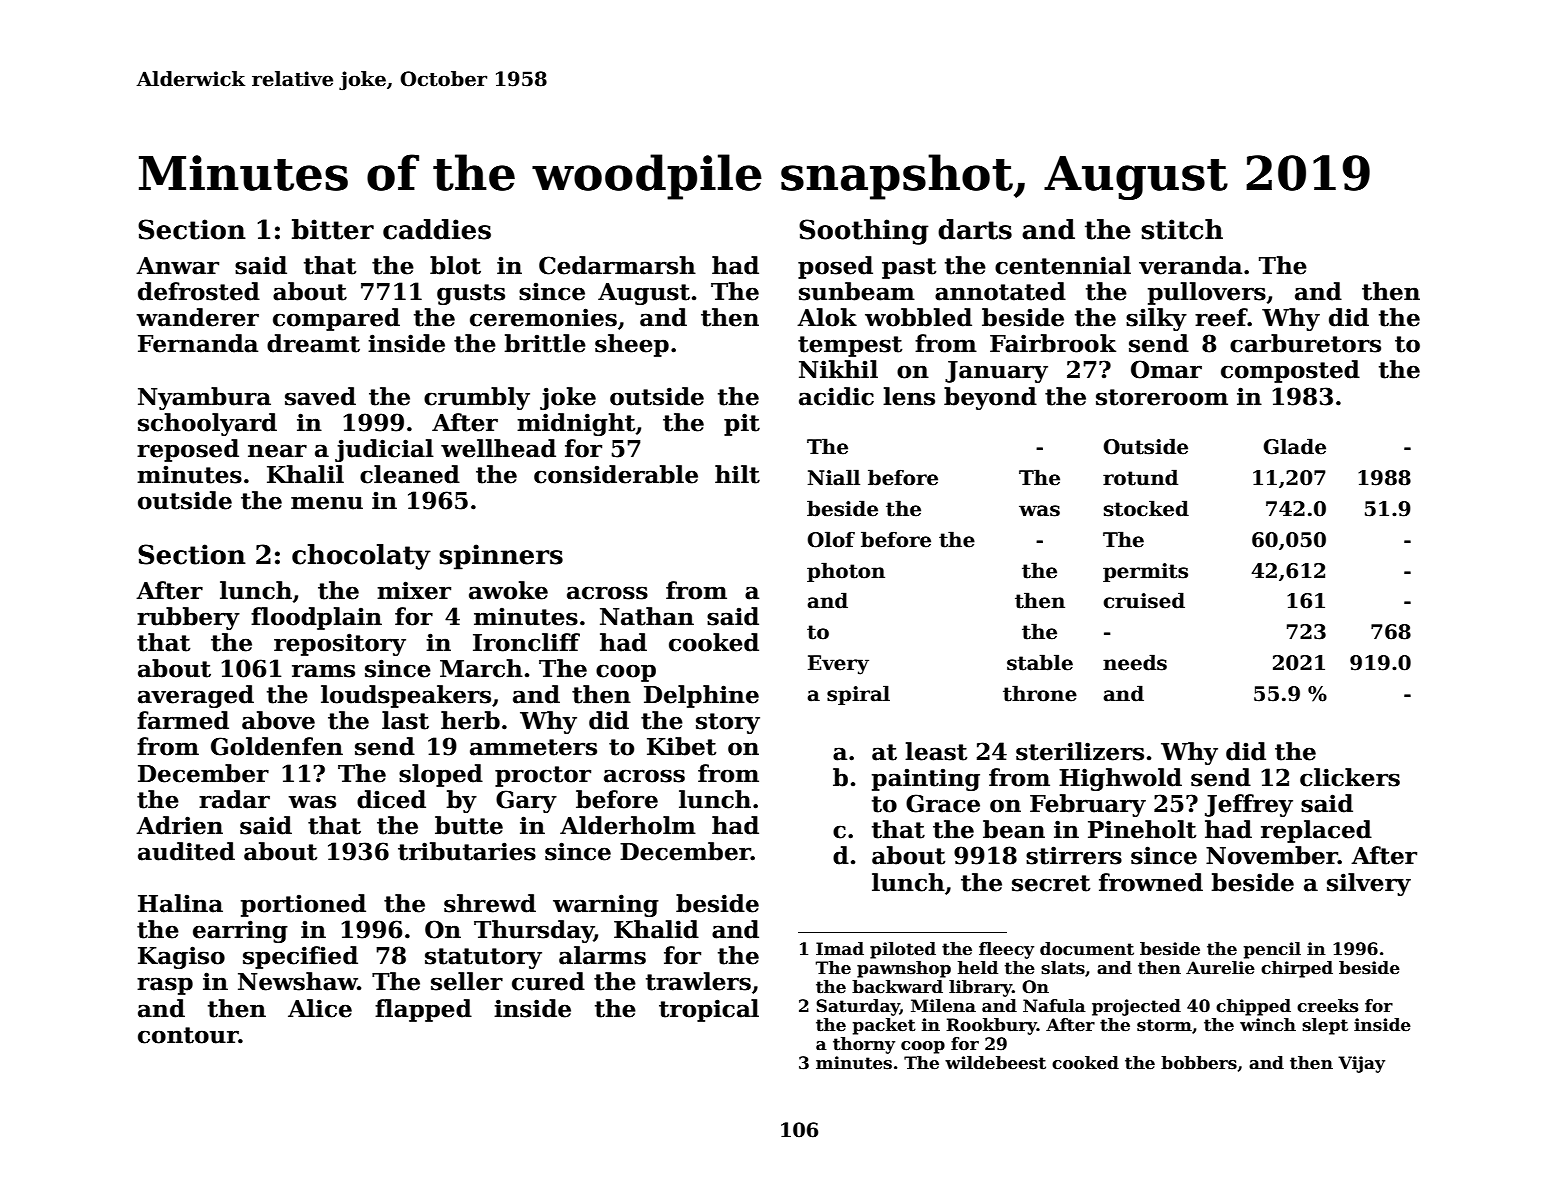 The height and width of the screenshot is (1204, 1558). Describe the element at coordinates (840, 949) in the screenshot. I see `Imad` at that location.
